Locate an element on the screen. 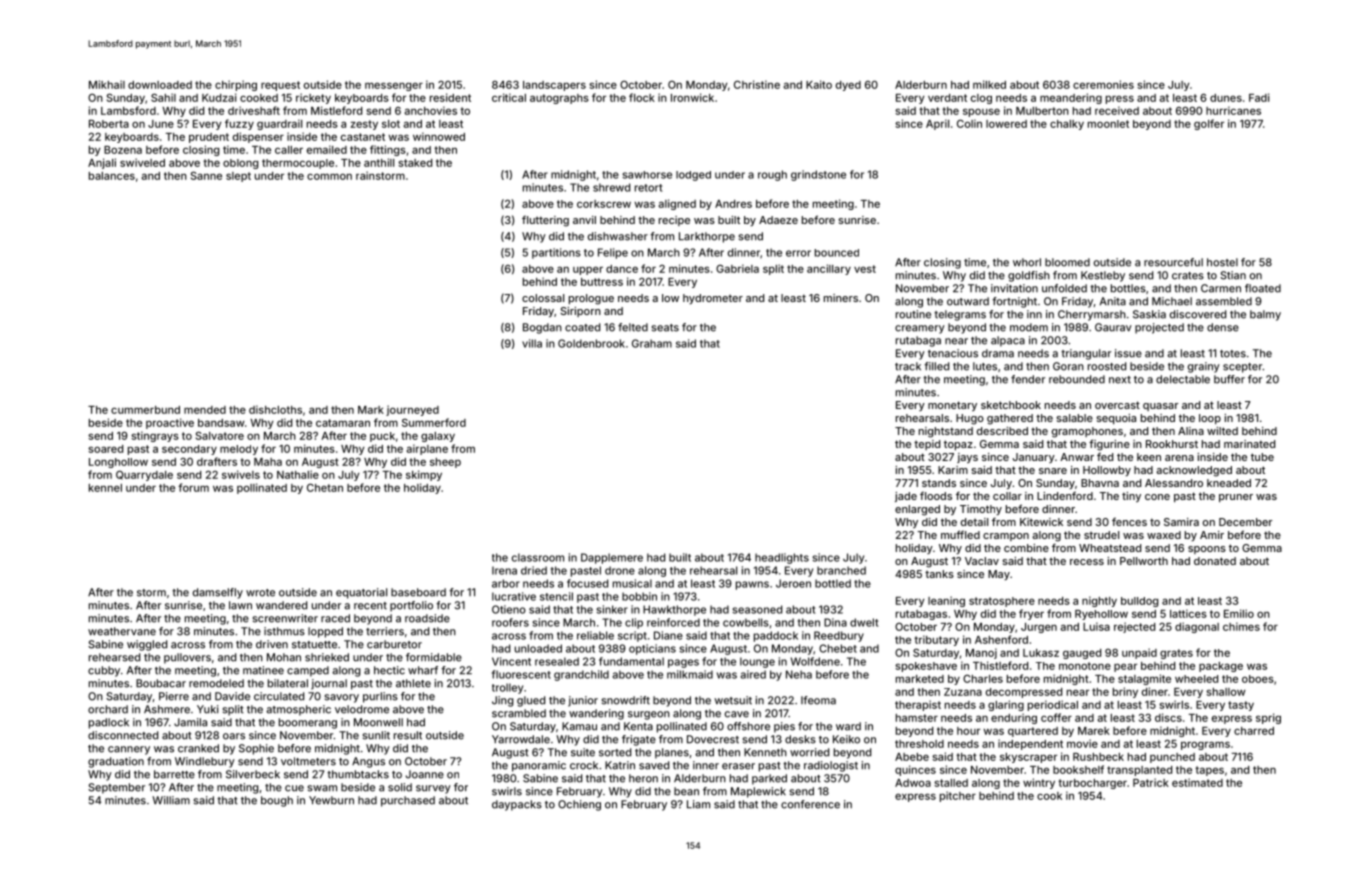 This screenshot has height=887, width=1372. lowered is located at coordinates (1006, 124).
